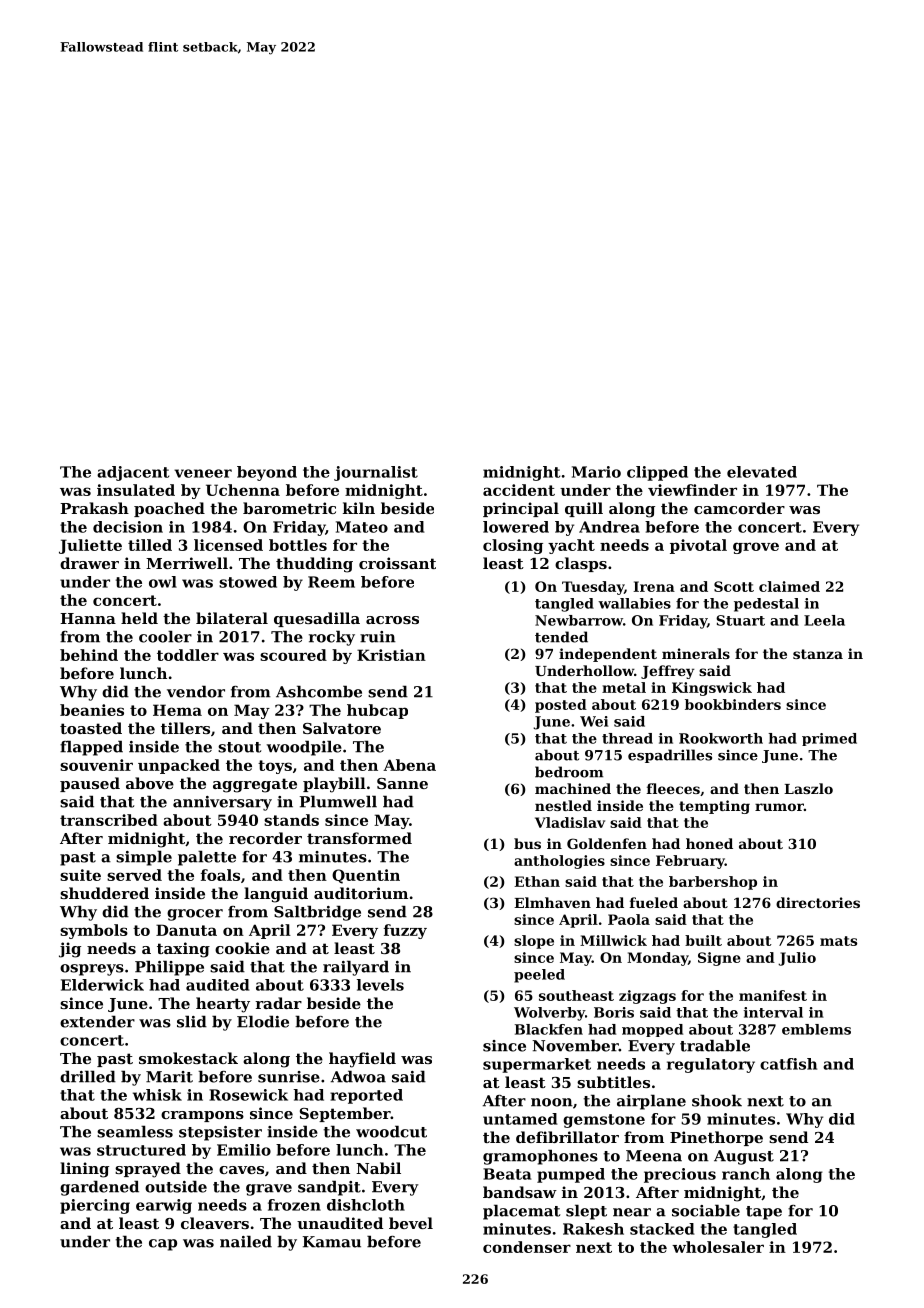 The image size is (924, 1308). What do you see at coordinates (88, 1076) in the page?
I see `drilled` at bounding box center [88, 1076].
